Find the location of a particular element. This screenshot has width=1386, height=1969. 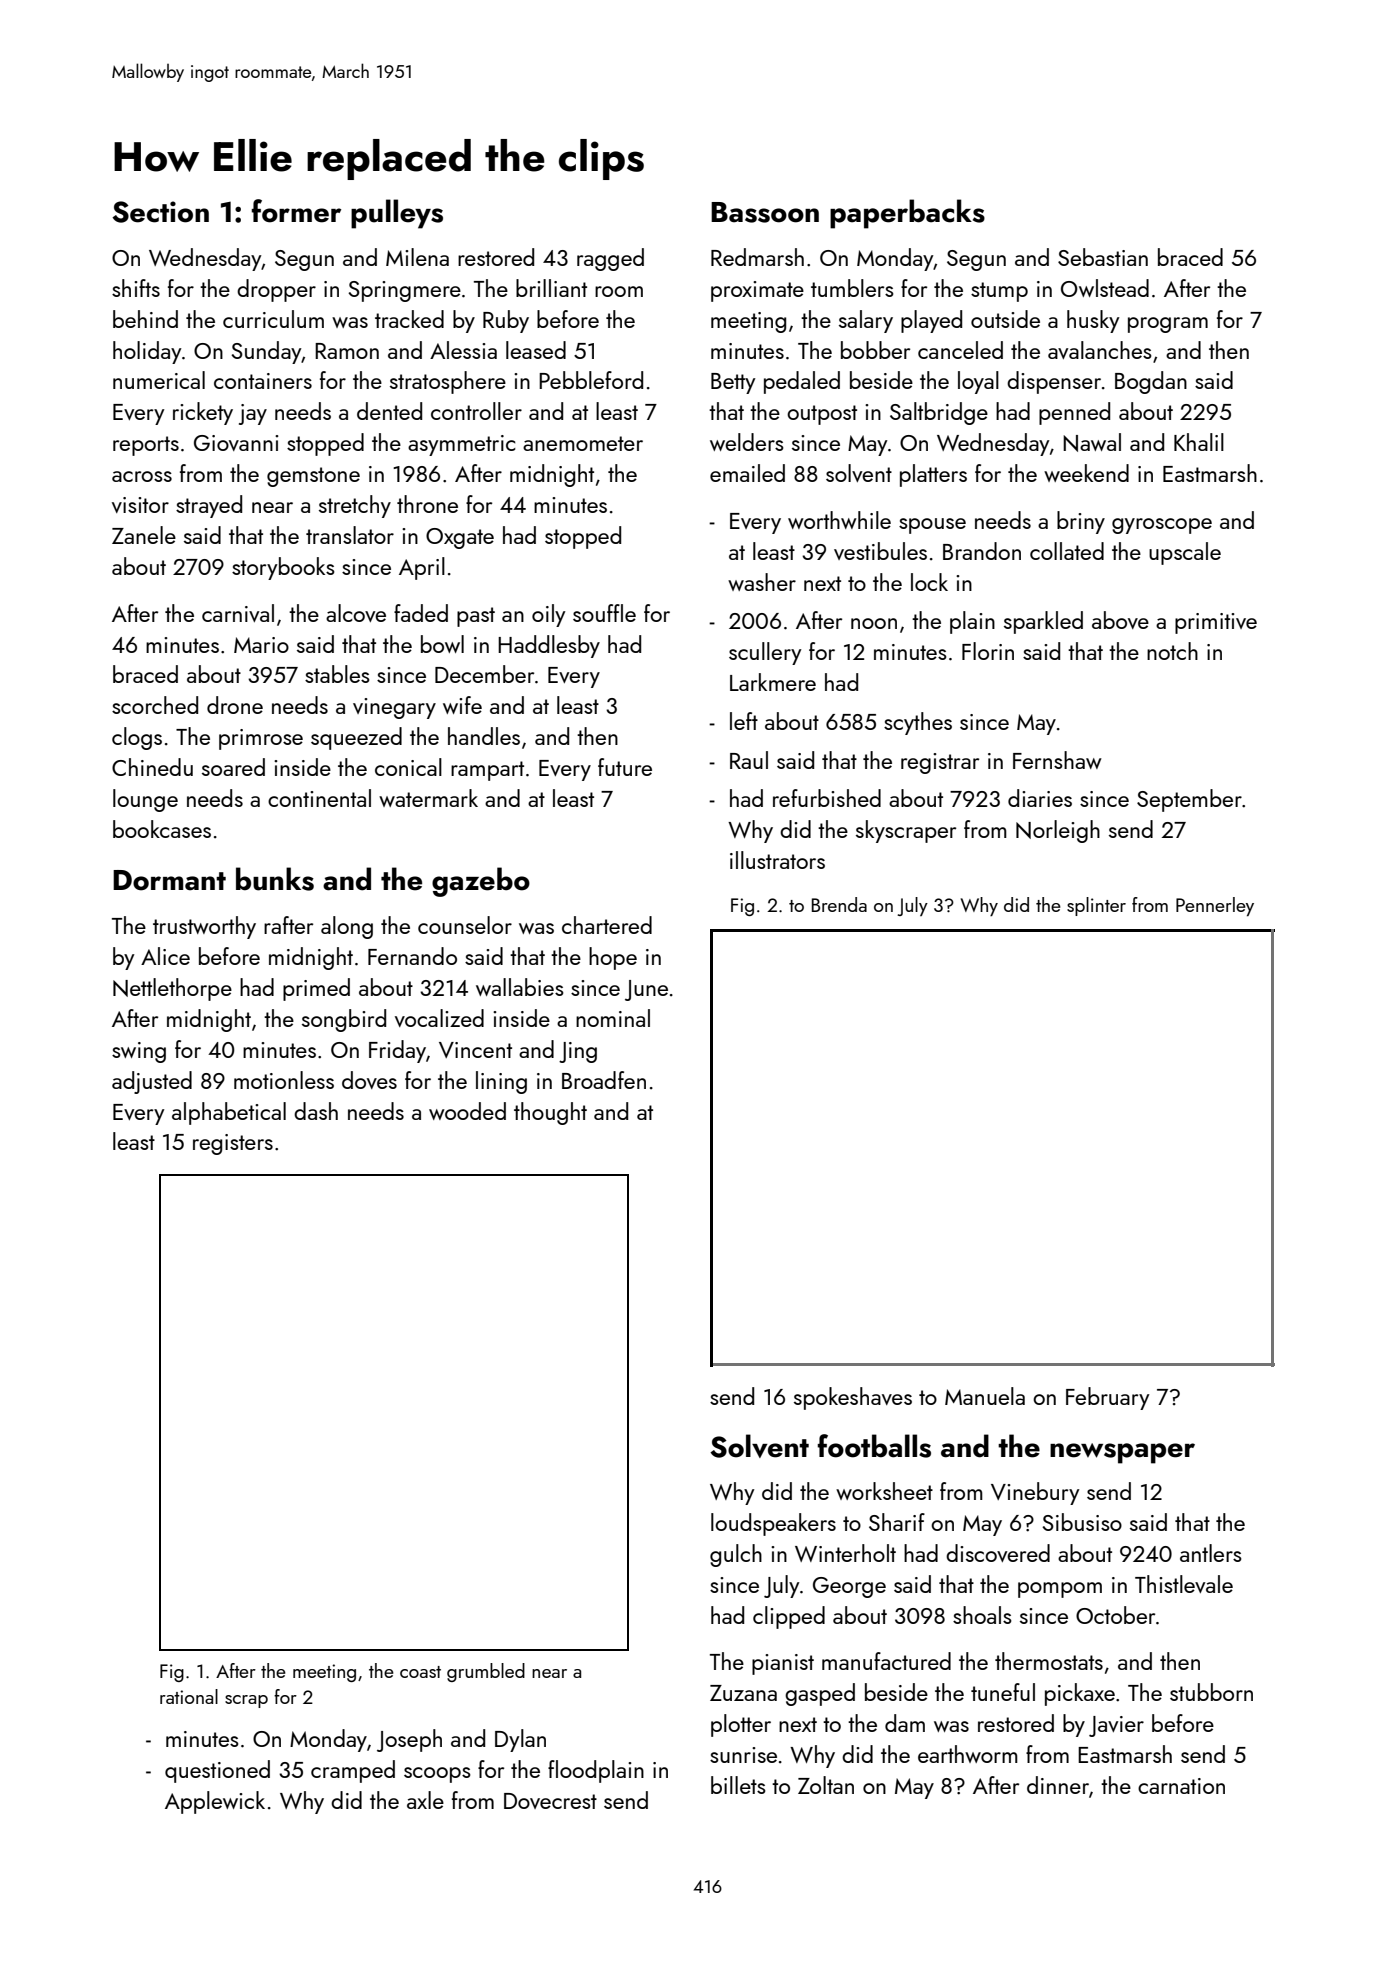

clogs is located at coordinates (137, 738).
